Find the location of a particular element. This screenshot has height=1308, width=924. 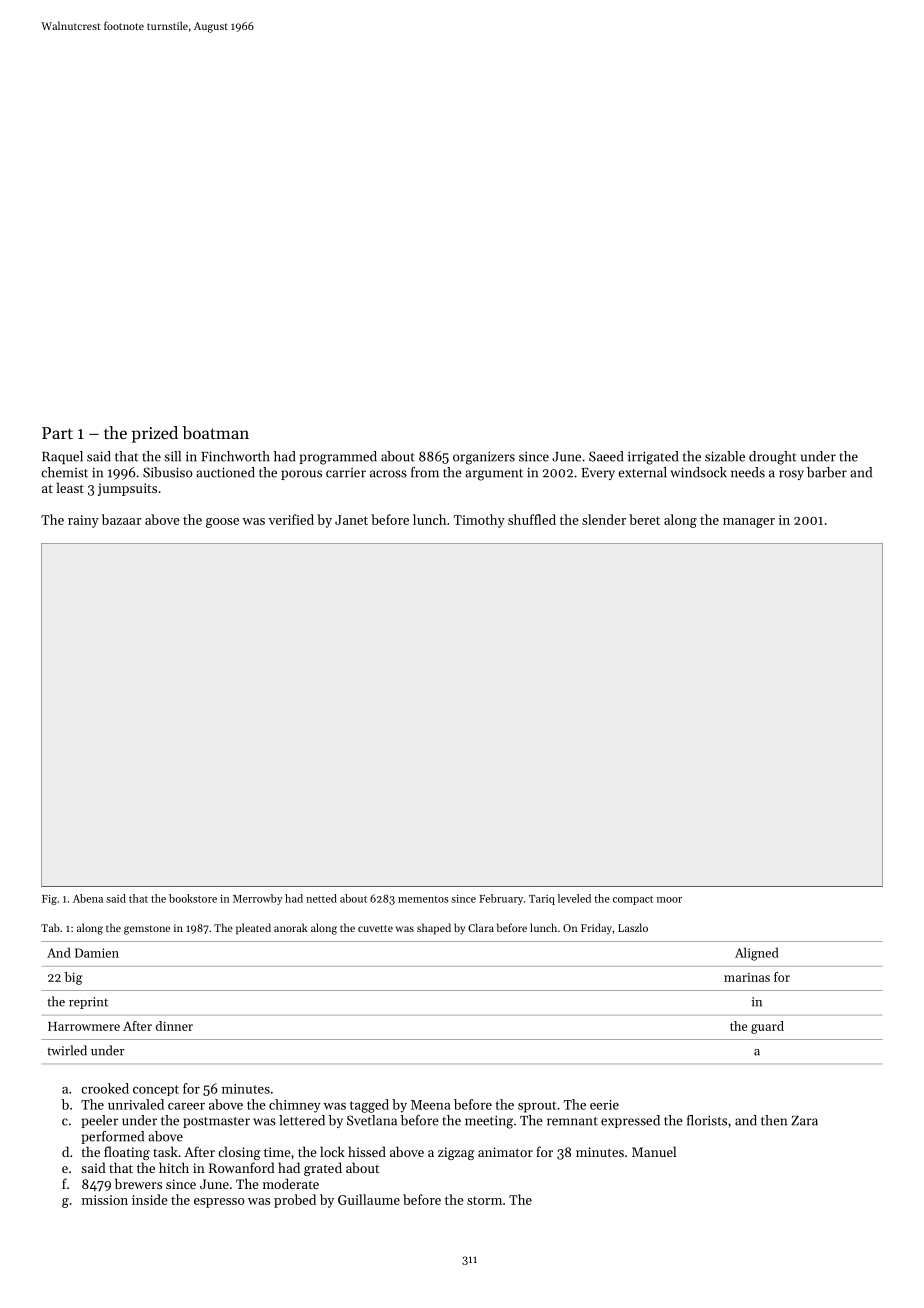

goose is located at coordinates (222, 523).
